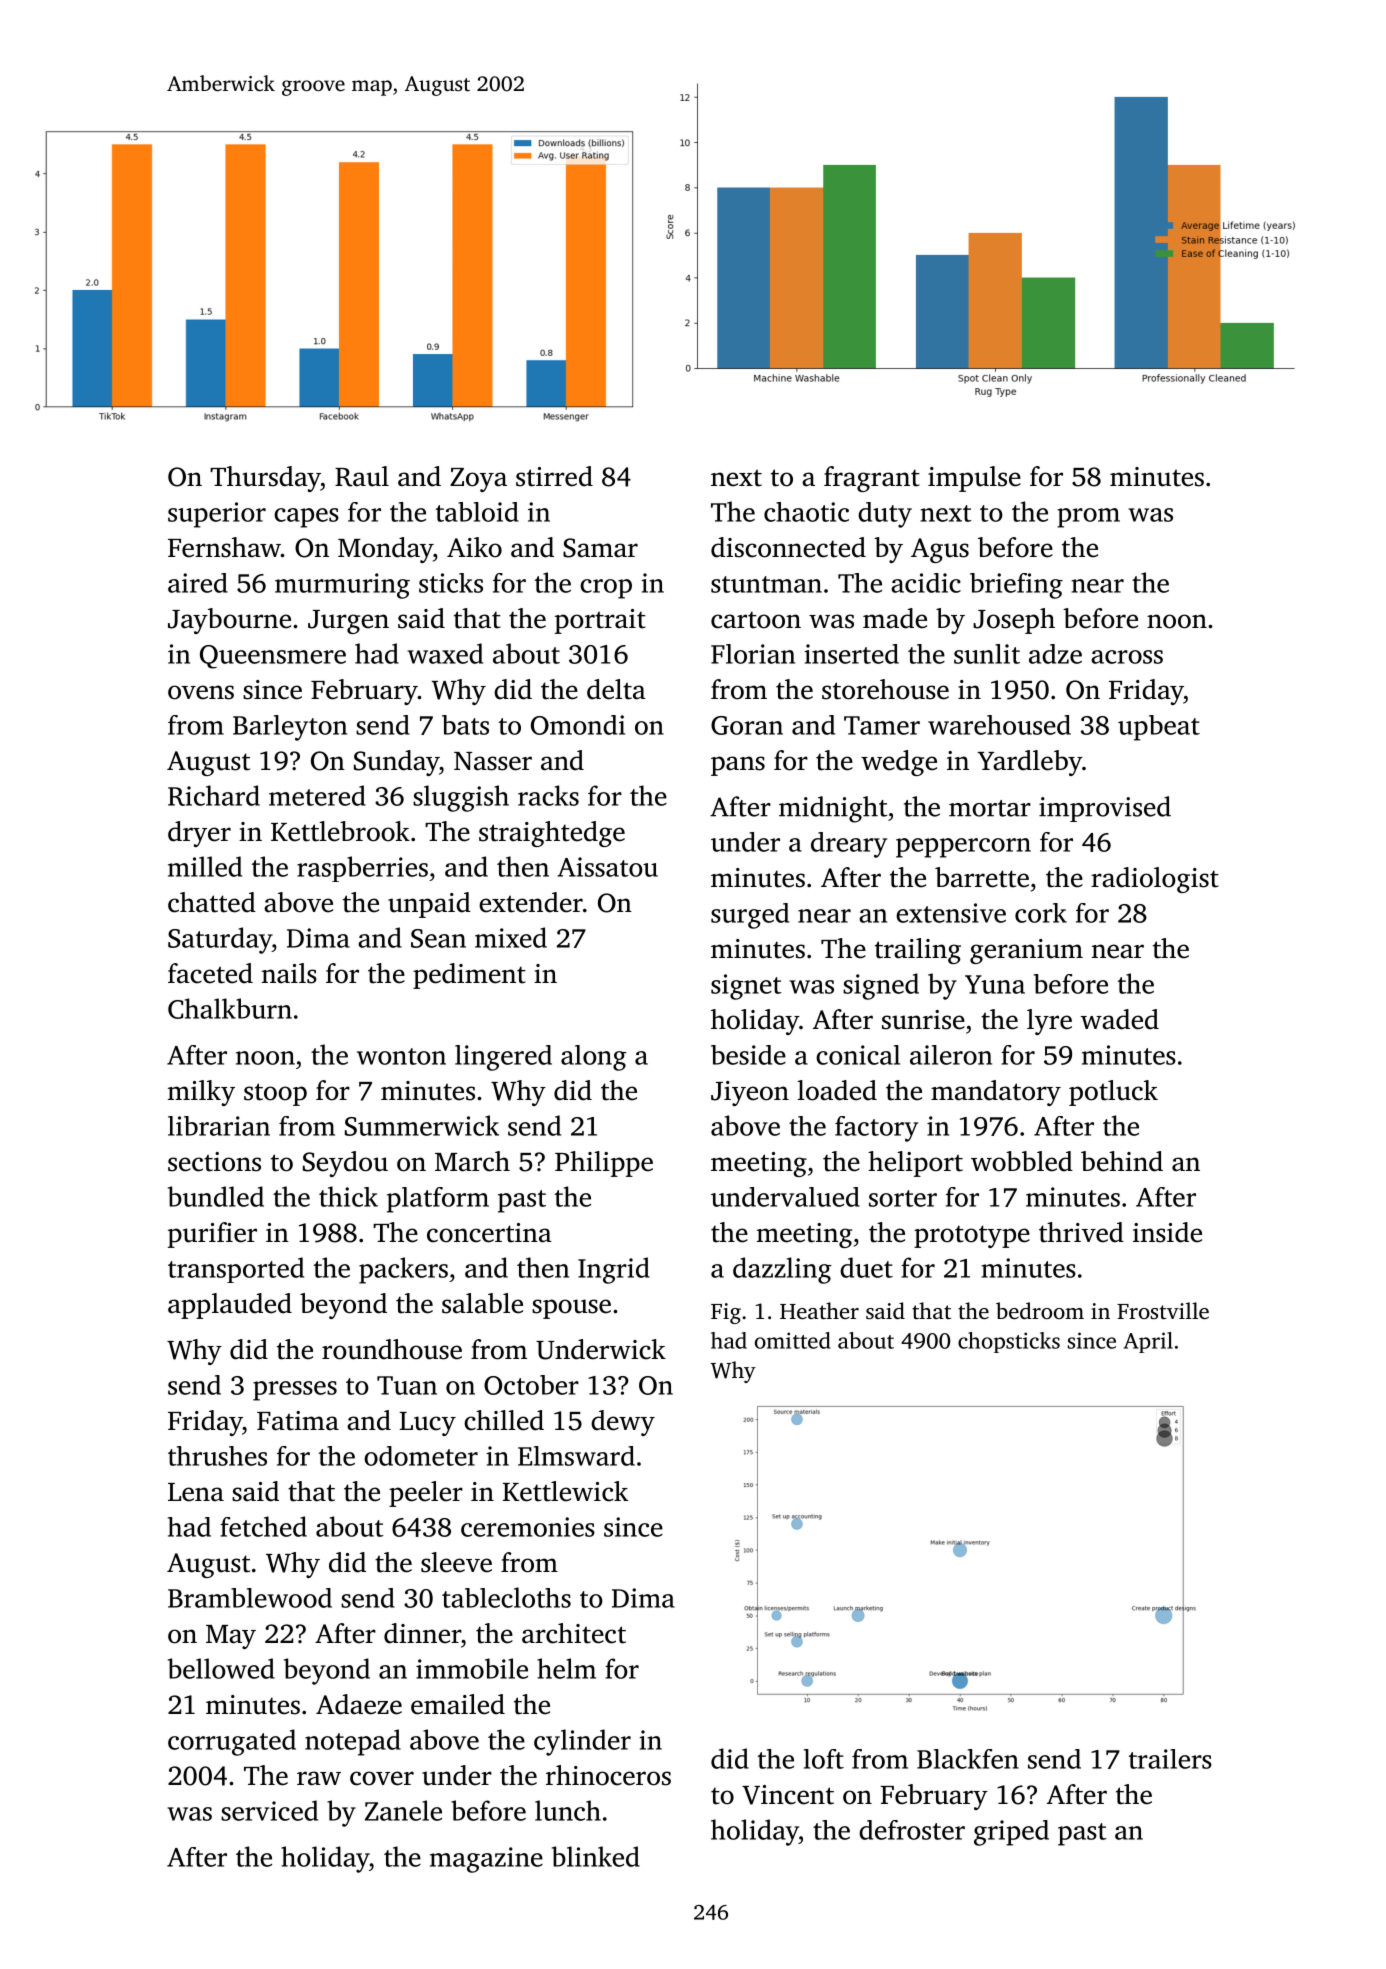  Describe the element at coordinates (872, 479) in the document. I see `fragrant` at that location.
